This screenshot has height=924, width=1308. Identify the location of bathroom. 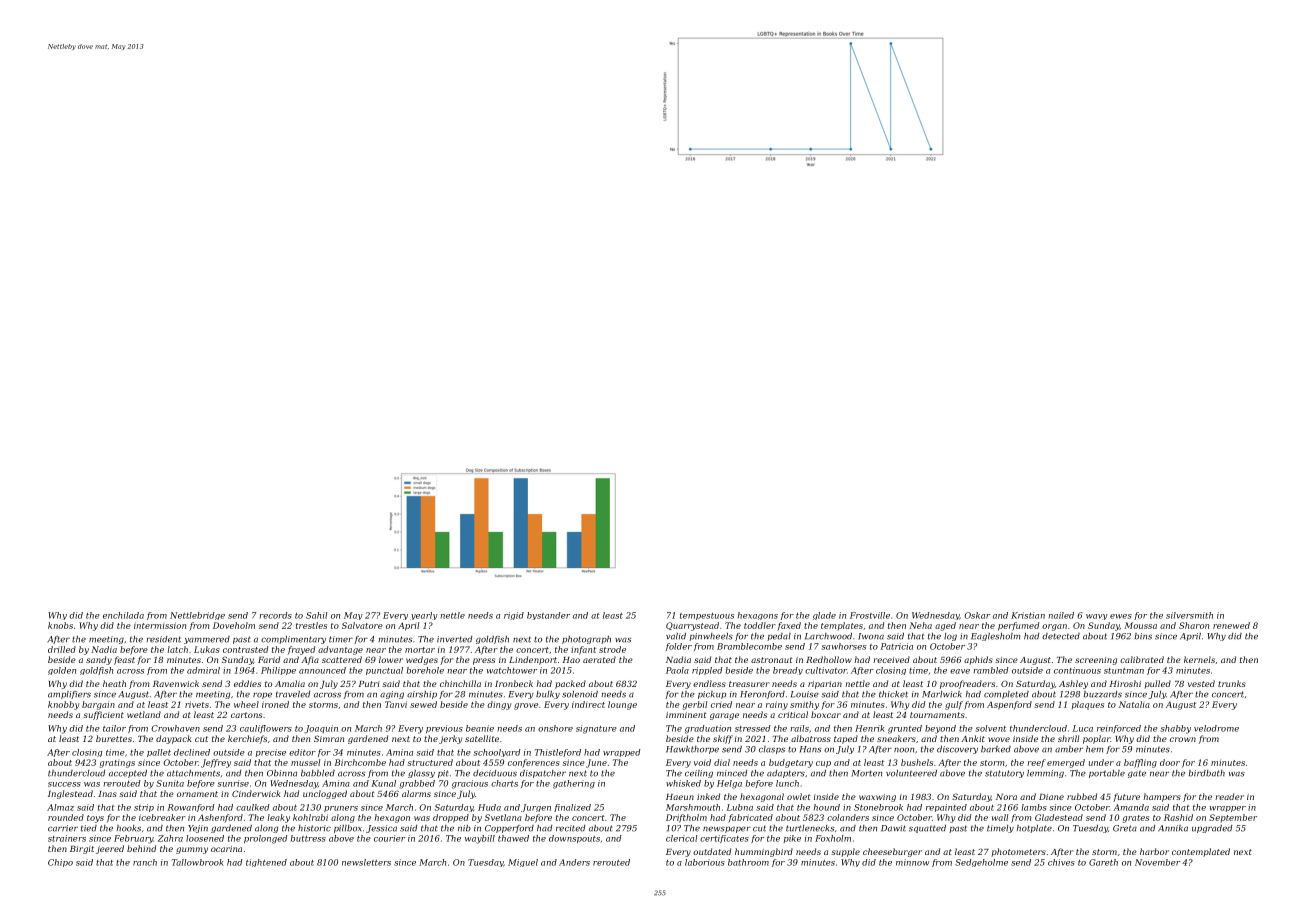
(748, 862).
